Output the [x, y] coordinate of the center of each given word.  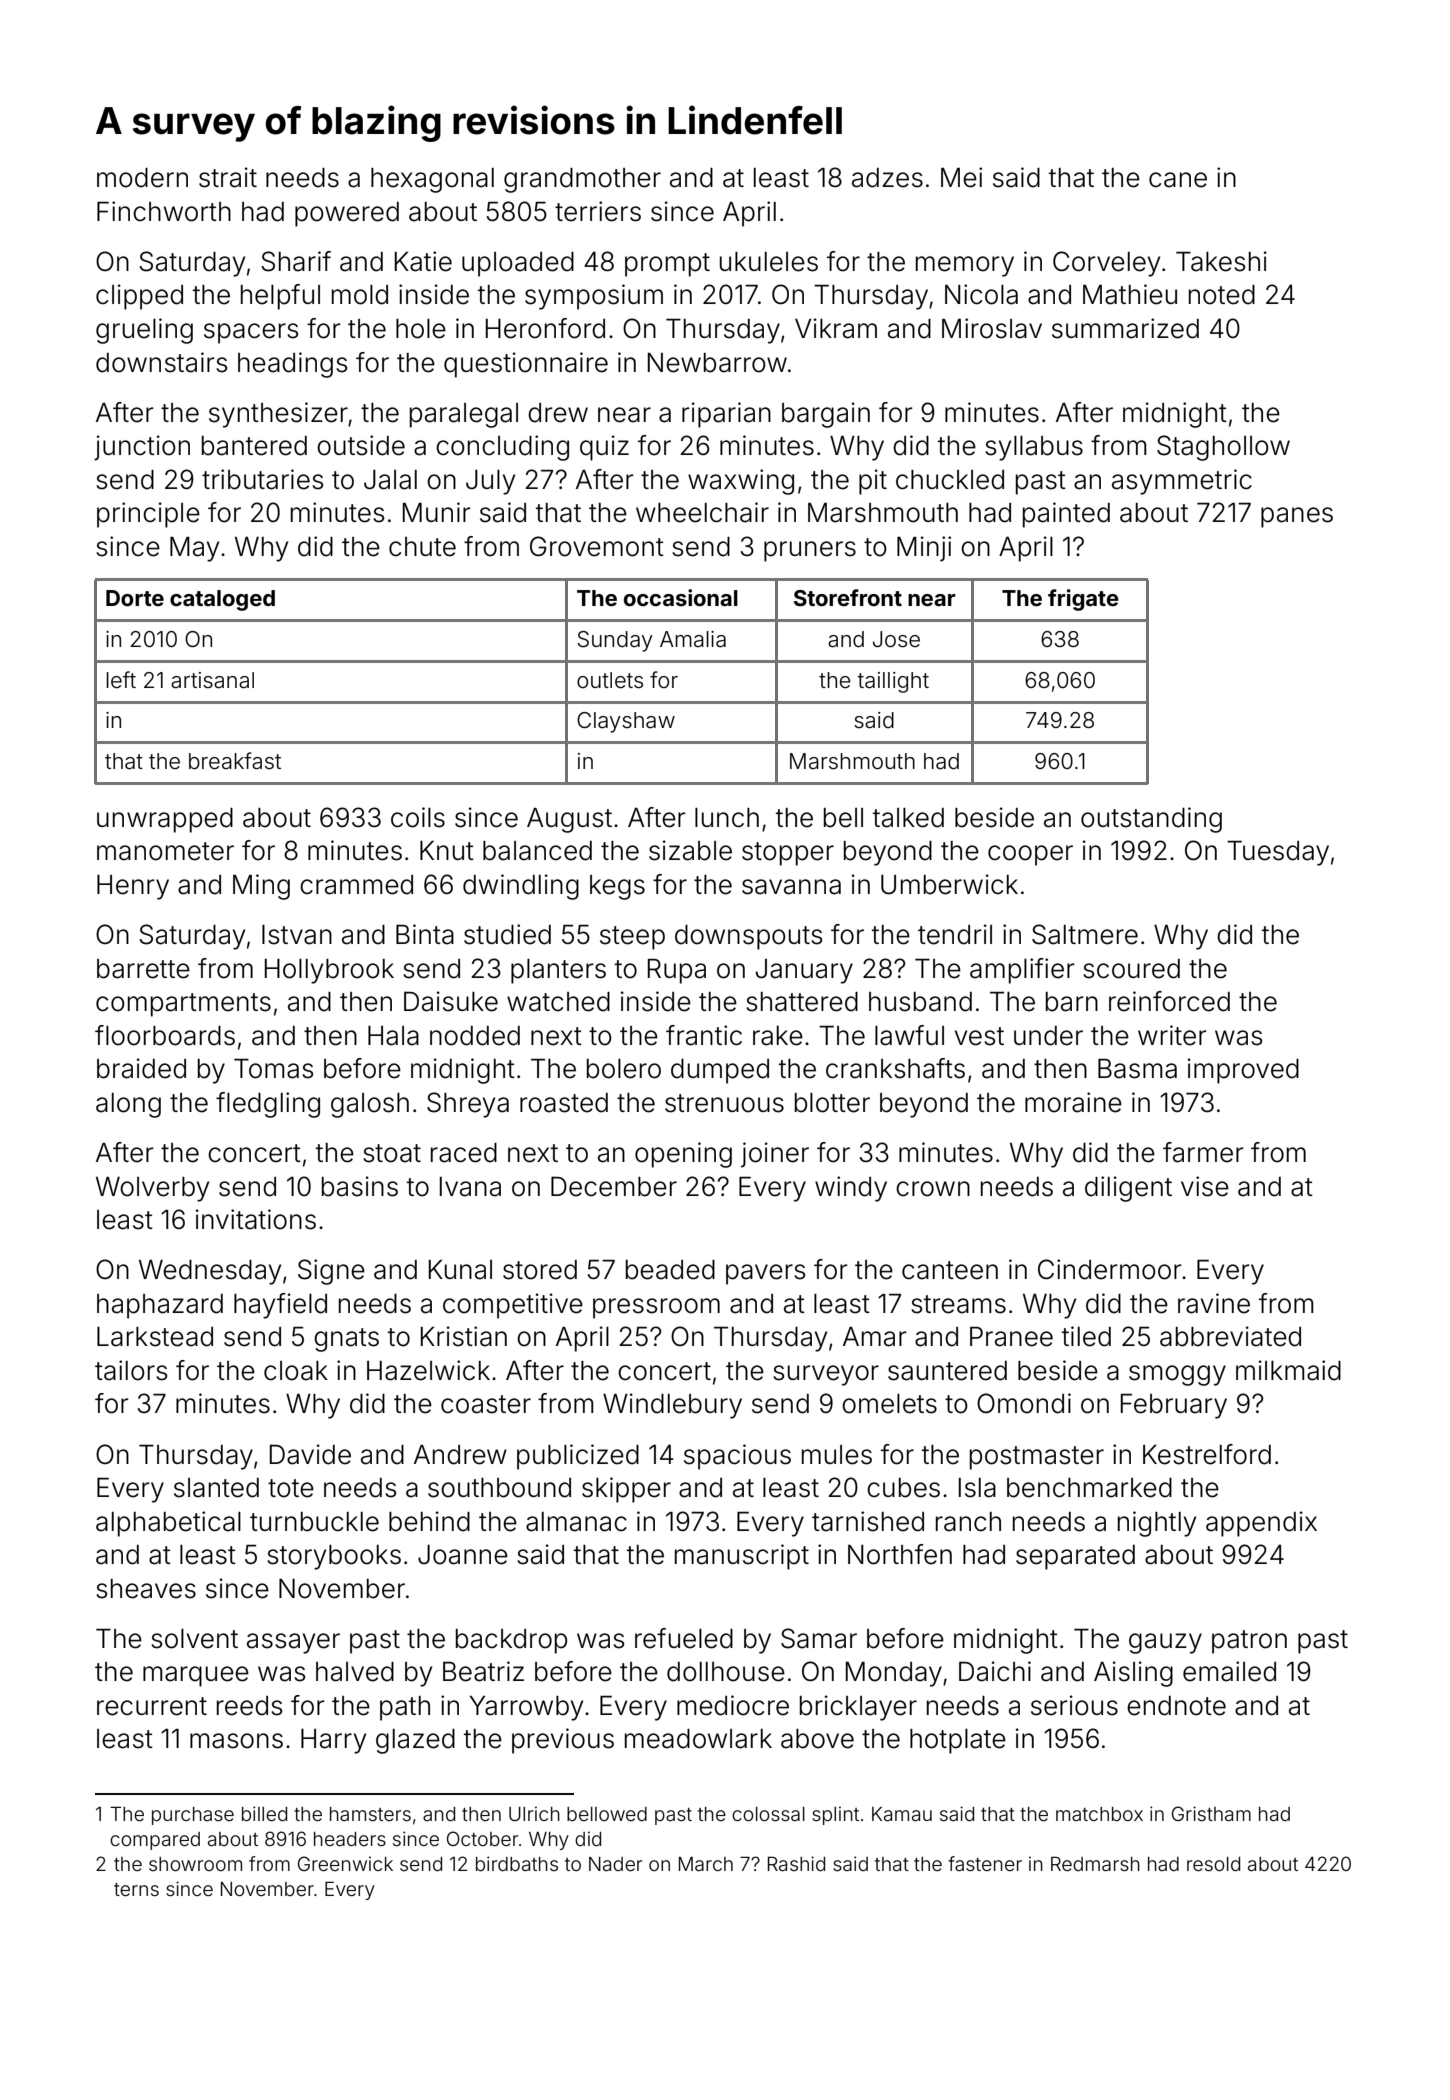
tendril [955, 934]
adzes [887, 178]
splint [835, 1815]
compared [155, 1841]
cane [1178, 180]
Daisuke [451, 1001]
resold [1213, 1864]
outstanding [1151, 820]
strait [228, 177]
